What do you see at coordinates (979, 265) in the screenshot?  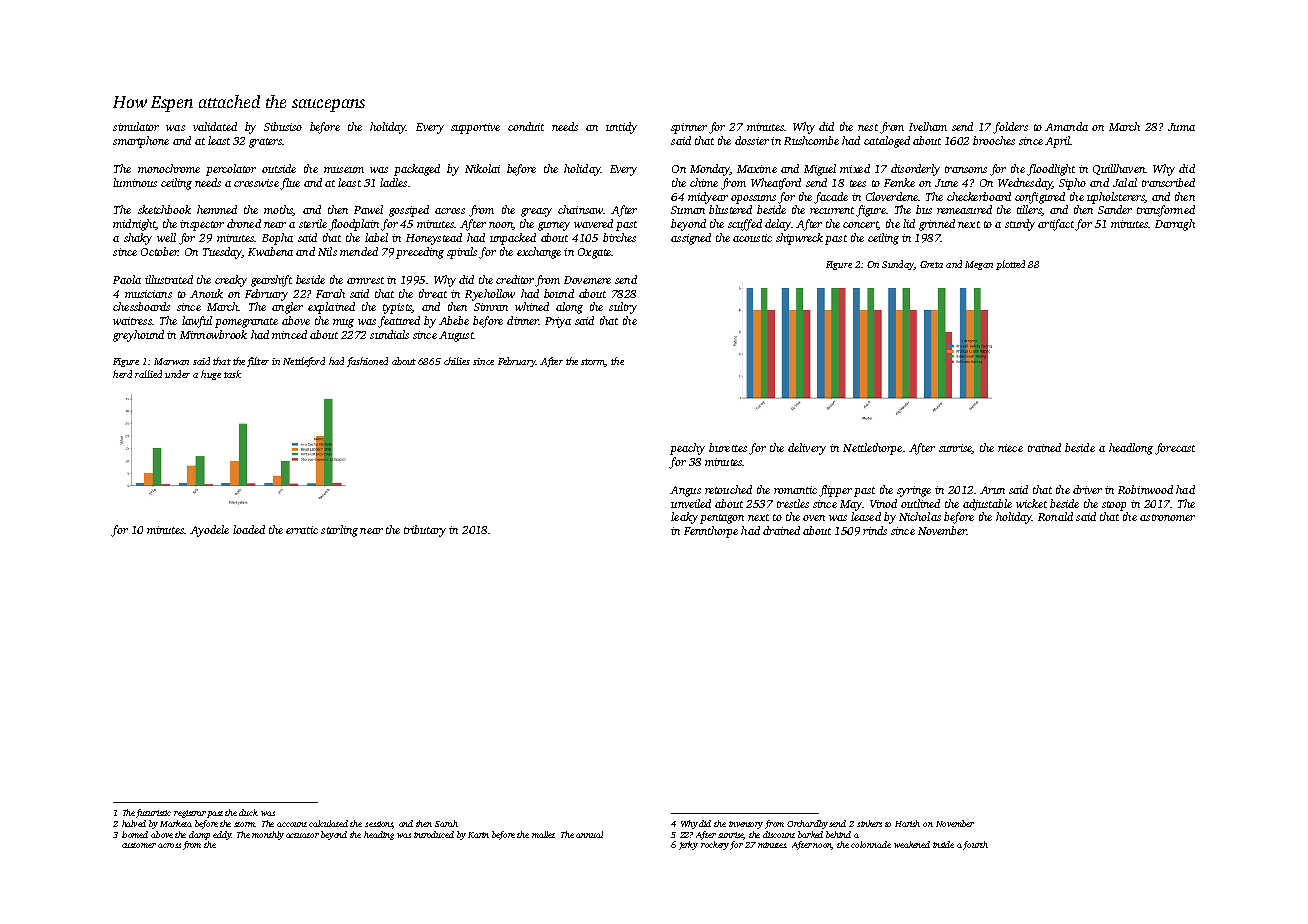 I see `Megan` at bounding box center [979, 265].
